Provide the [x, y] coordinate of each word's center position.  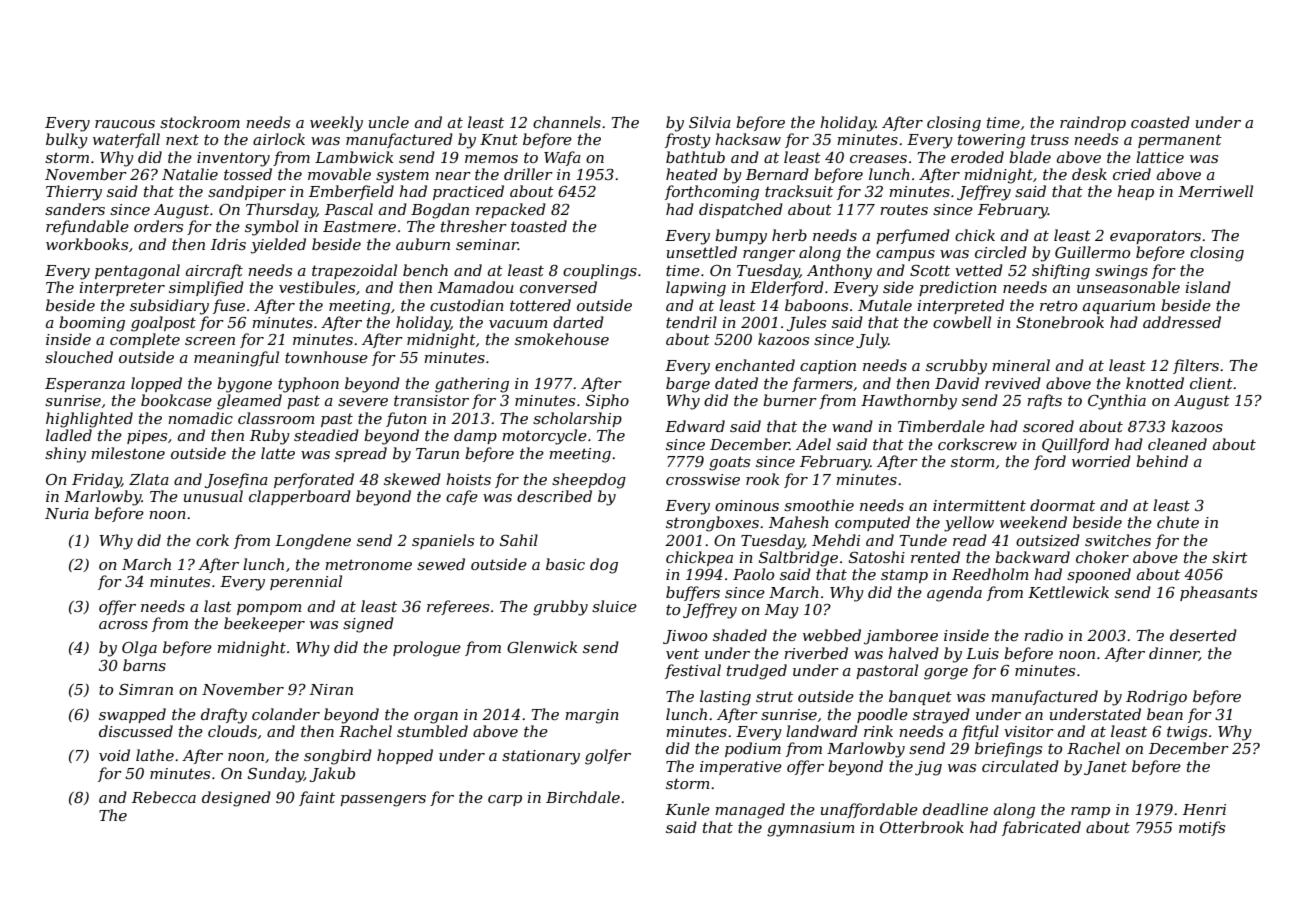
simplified [206, 288]
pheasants [1218, 593]
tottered [540, 305]
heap [1135, 192]
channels [567, 122]
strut [774, 696]
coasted [1160, 122]
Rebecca [164, 797]
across [123, 625]
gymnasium [811, 829]
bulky [67, 141]
